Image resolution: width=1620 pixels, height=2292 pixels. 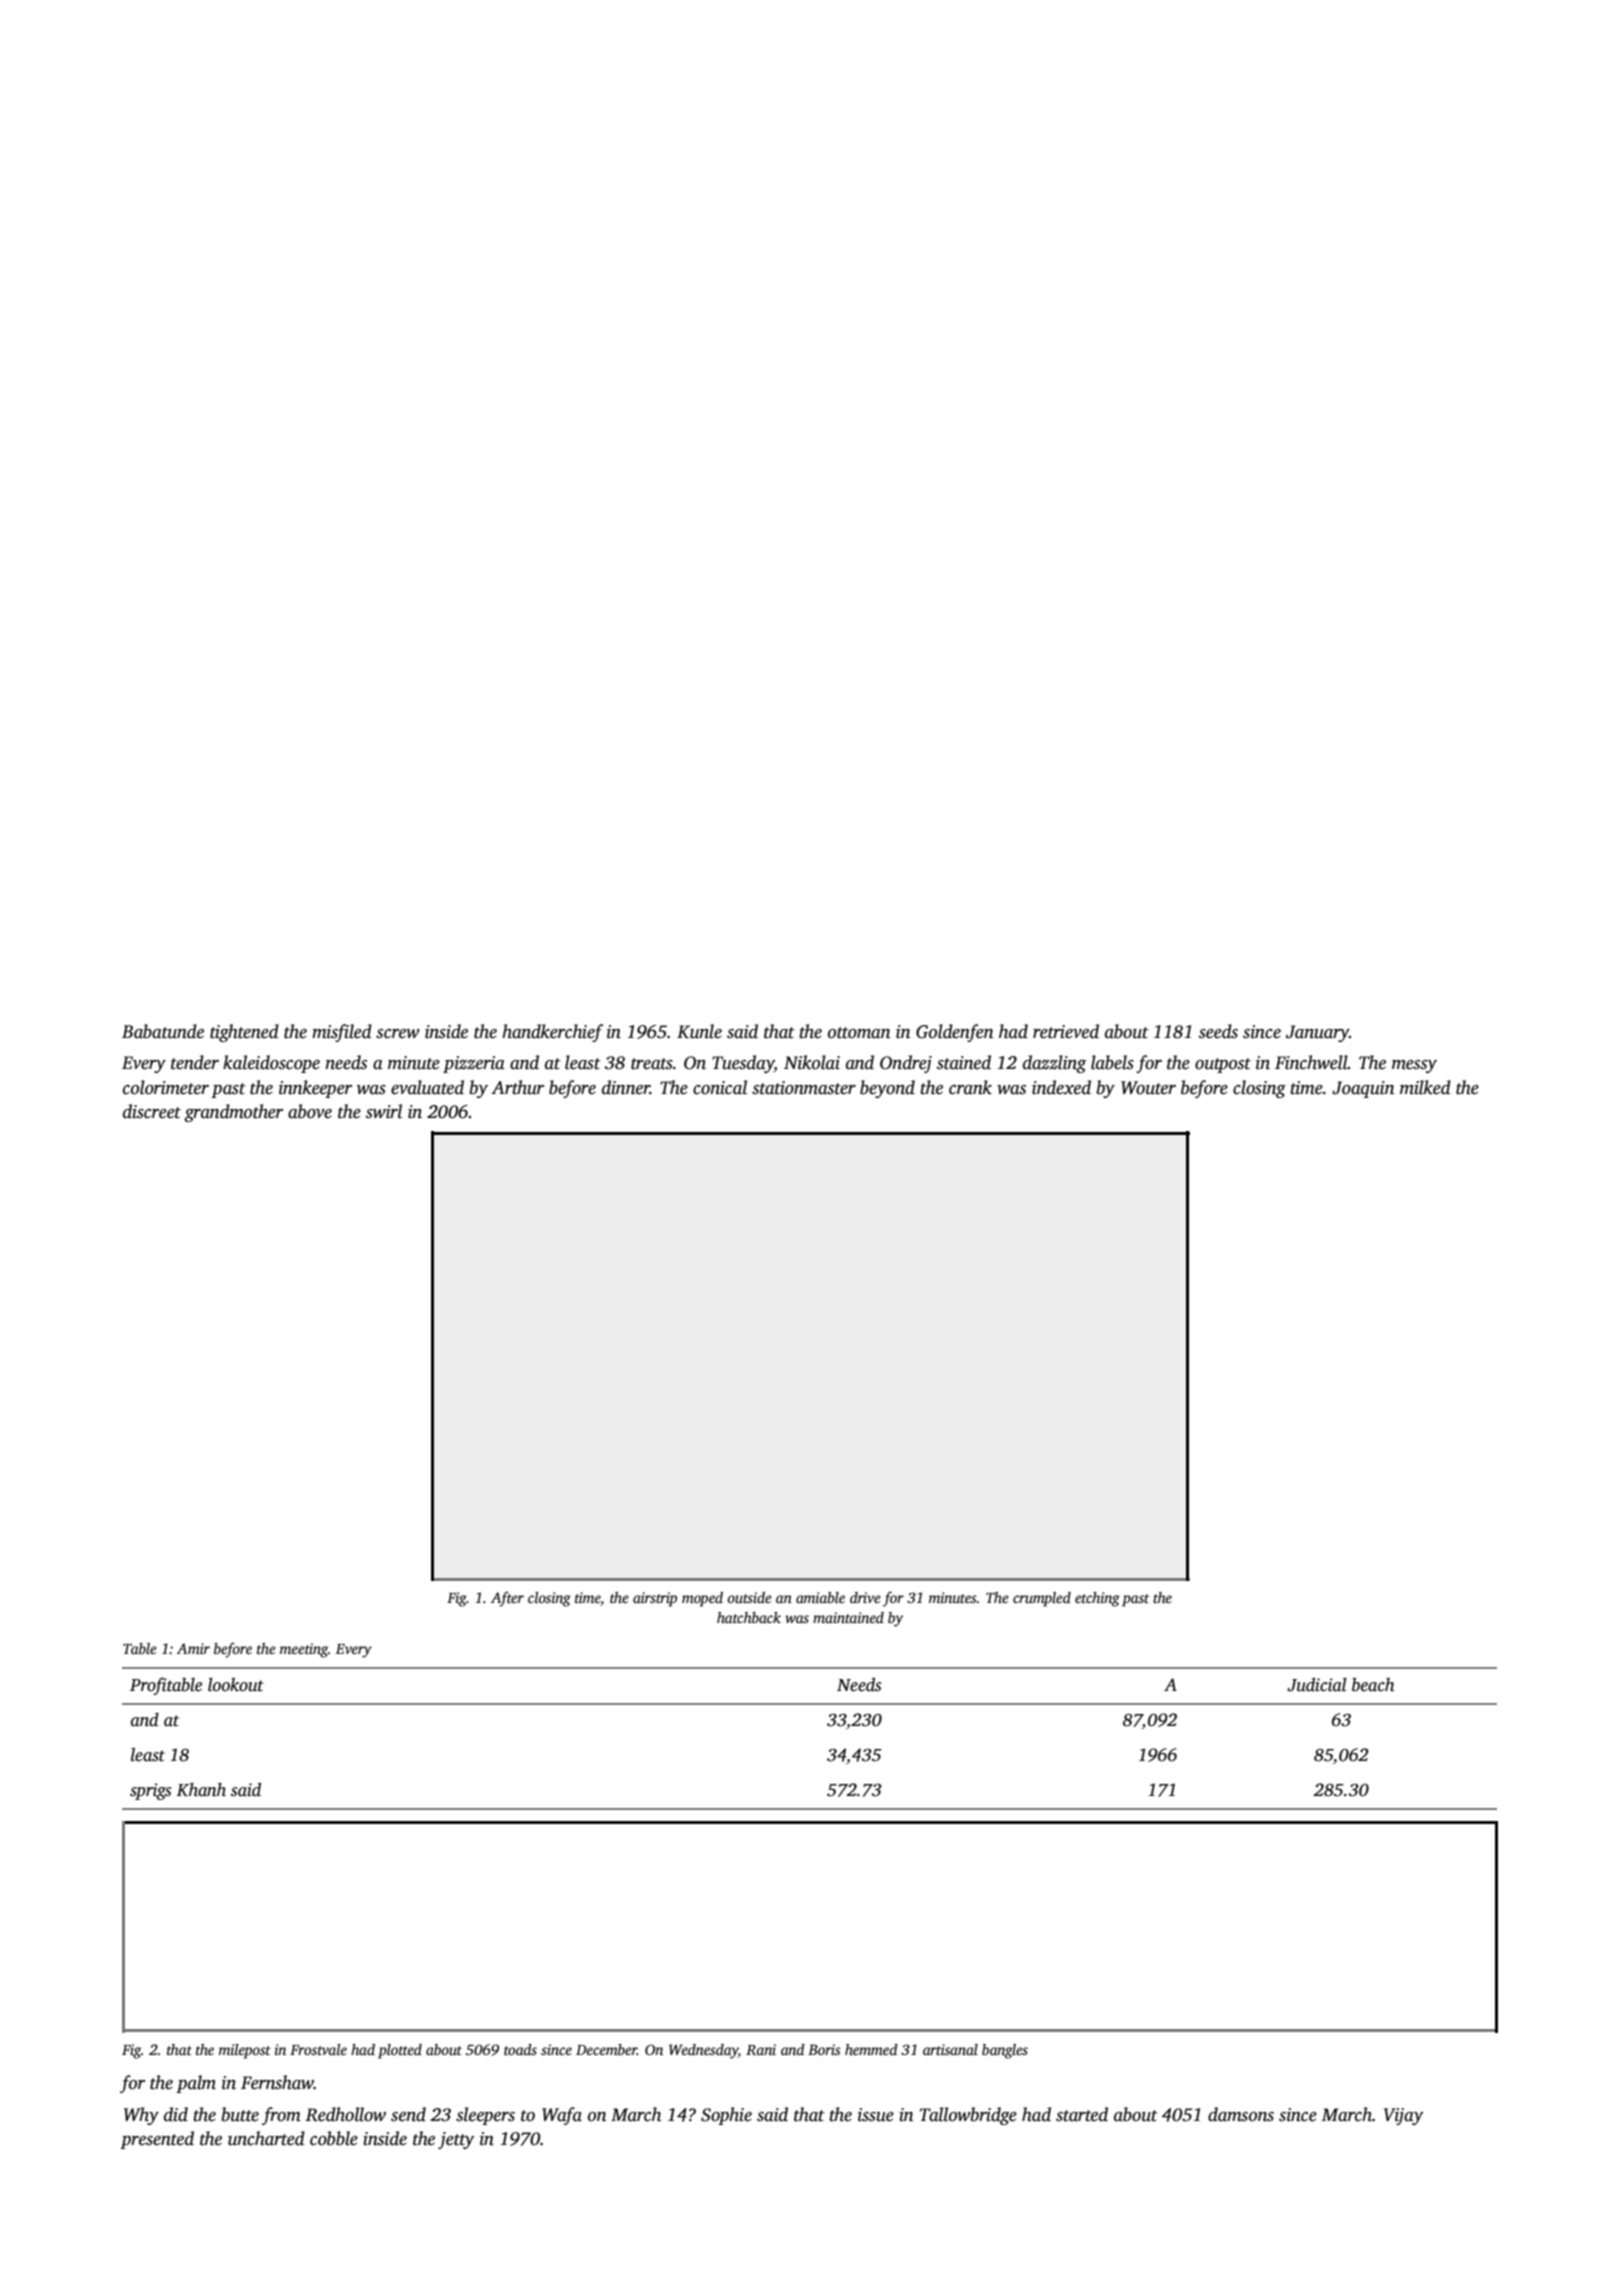 What do you see at coordinates (955, 1033) in the page?
I see `Goldenfen` at bounding box center [955, 1033].
